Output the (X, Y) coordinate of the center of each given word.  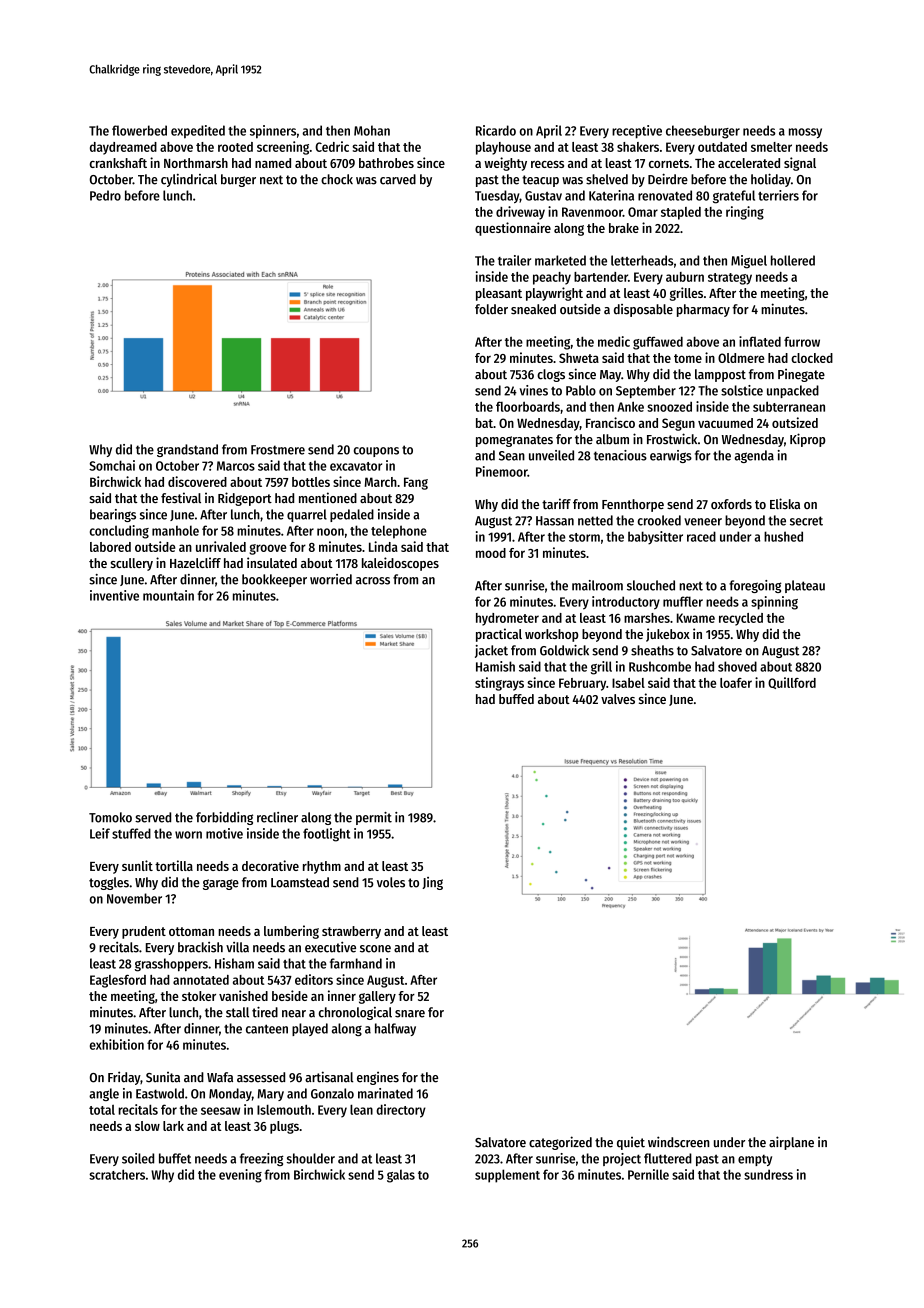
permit (374, 818)
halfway (395, 1029)
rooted (235, 147)
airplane (791, 1143)
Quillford (792, 683)
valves (618, 699)
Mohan (372, 130)
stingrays (499, 684)
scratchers (117, 1174)
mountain (168, 595)
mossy (805, 133)
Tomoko (110, 817)
